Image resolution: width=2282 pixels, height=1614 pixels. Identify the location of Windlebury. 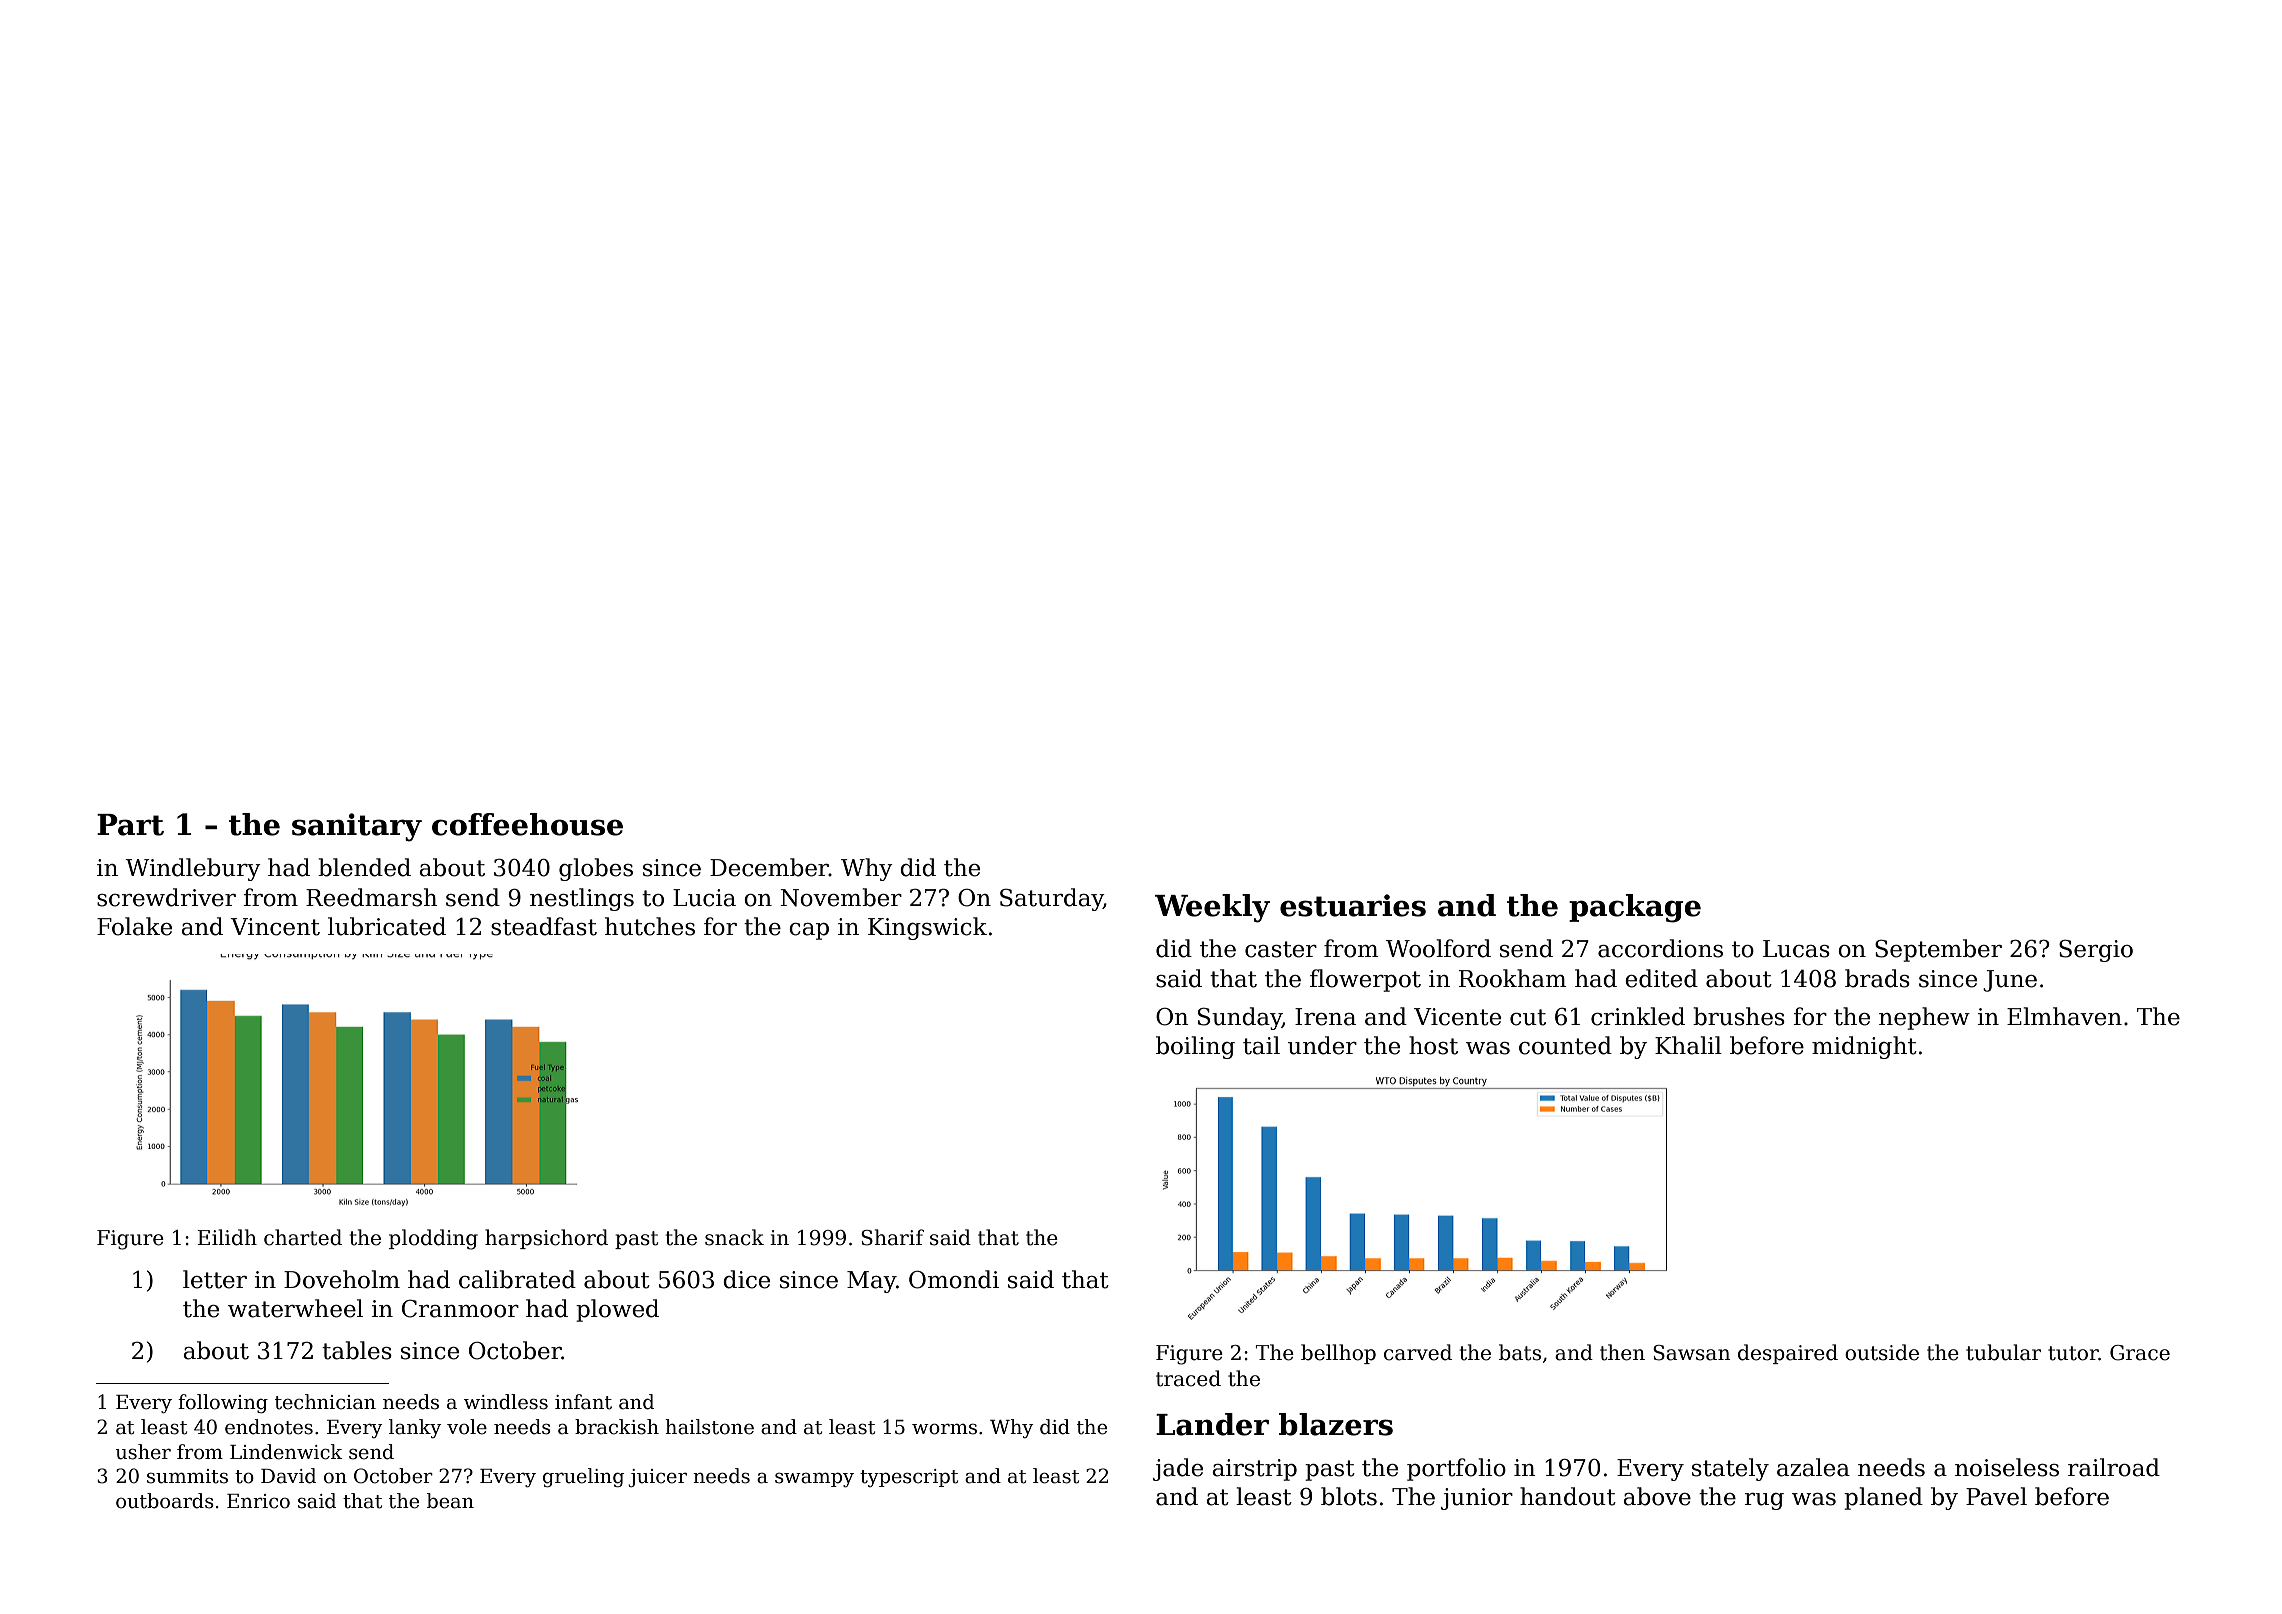
(193, 869).
